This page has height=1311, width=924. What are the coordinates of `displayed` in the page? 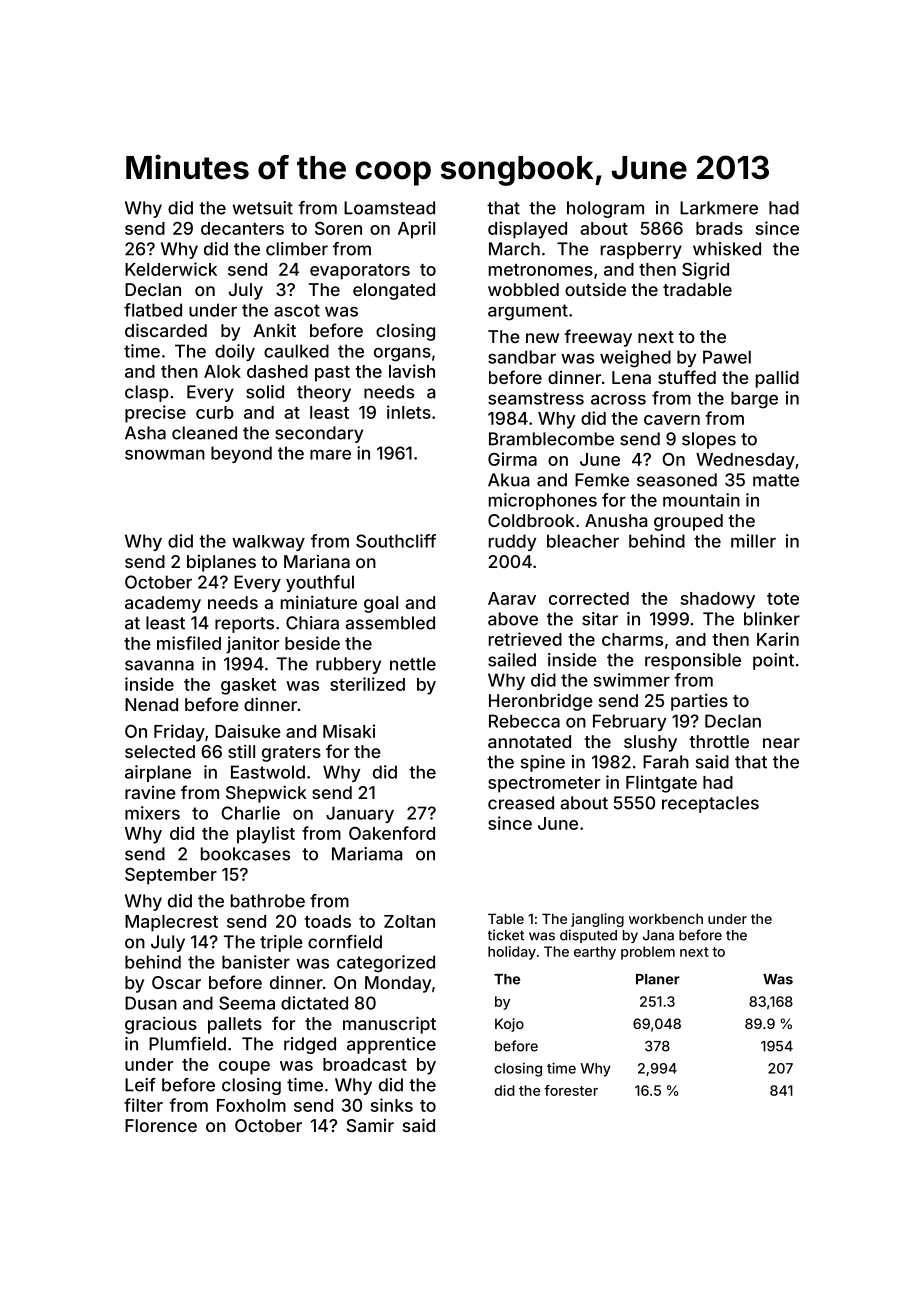 It's located at (527, 230).
